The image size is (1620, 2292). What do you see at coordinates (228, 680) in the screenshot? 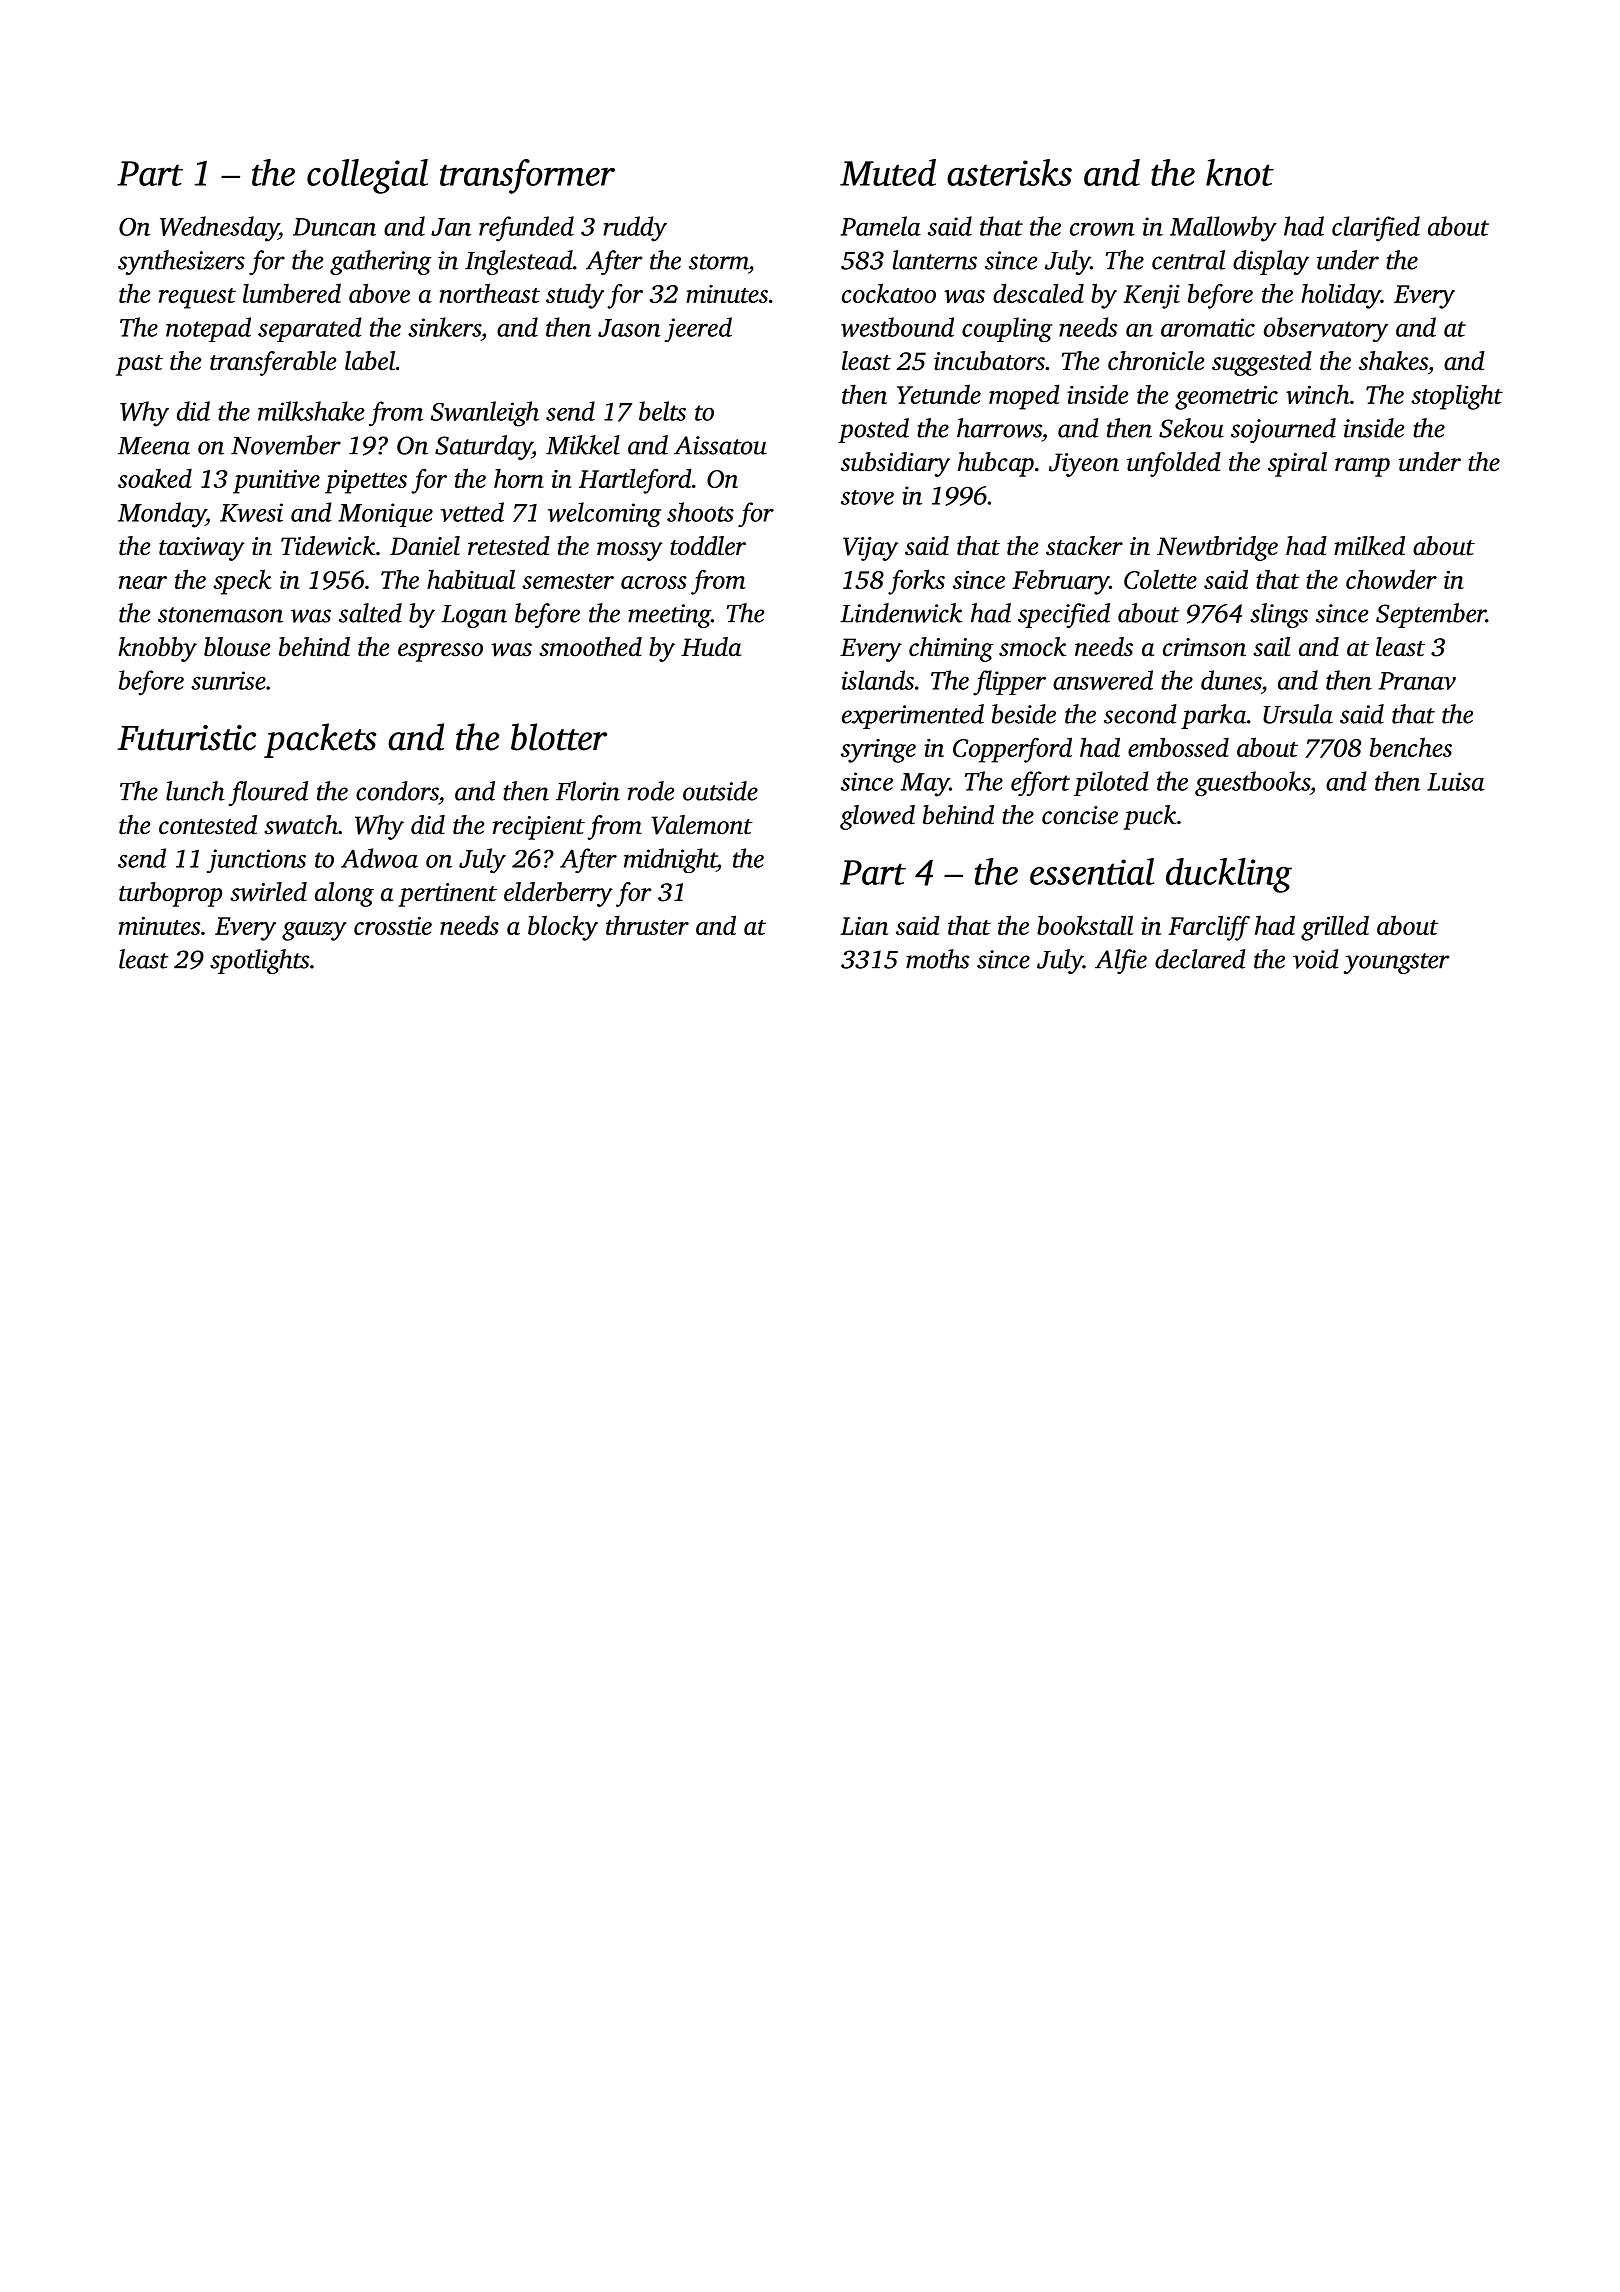
I see `sunrise` at bounding box center [228, 680].
